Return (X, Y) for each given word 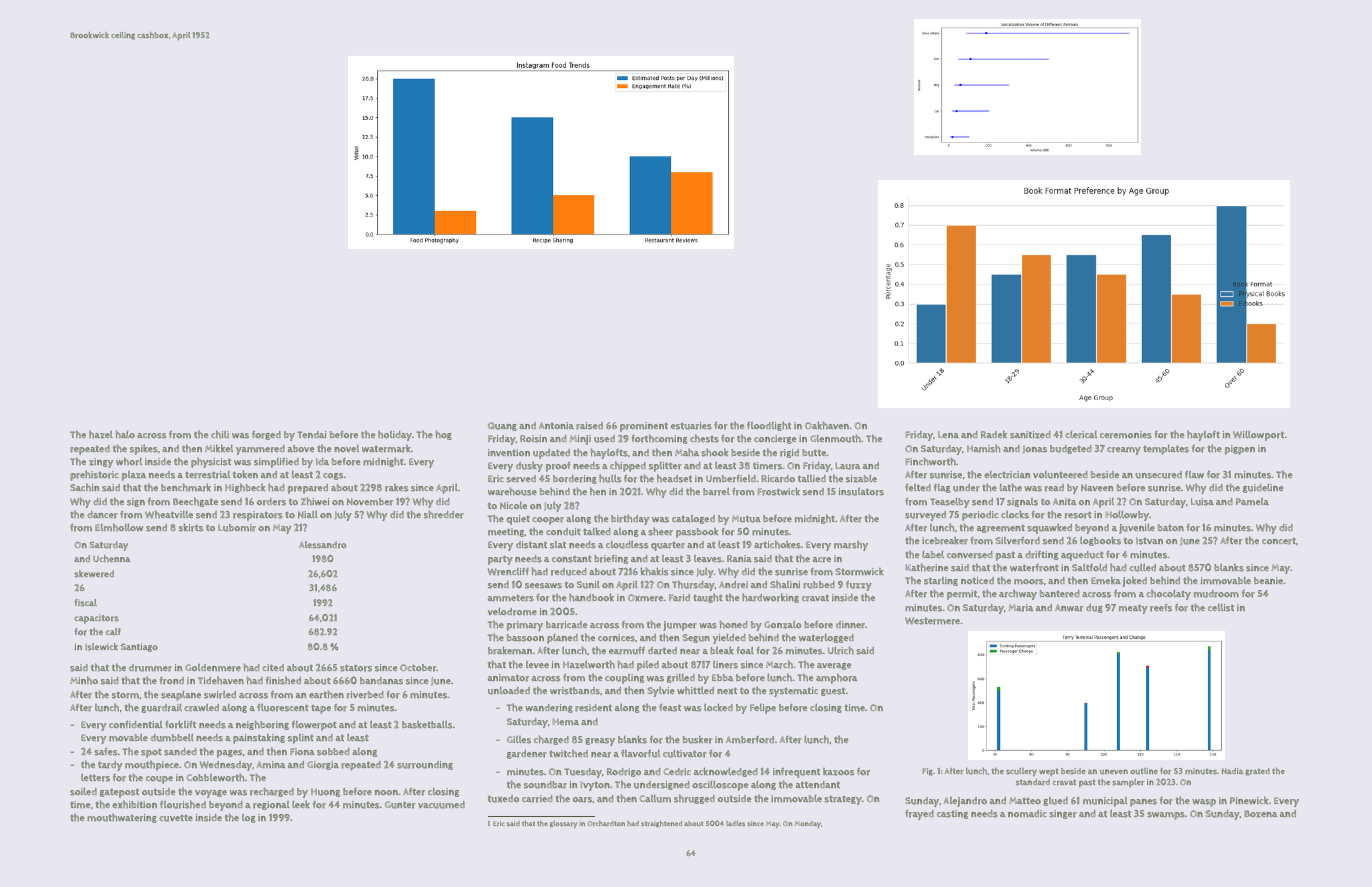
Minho (84, 680)
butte (814, 453)
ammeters (511, 598)
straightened (661, 824)
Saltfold (1089, 567)
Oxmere (646, 598)
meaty (1133, 609)
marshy (851, 545)
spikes (144, 449)
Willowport (1258, 435)
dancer (102, 515)
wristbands (575, 691)
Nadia (1232, 771)
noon (386, 792)
